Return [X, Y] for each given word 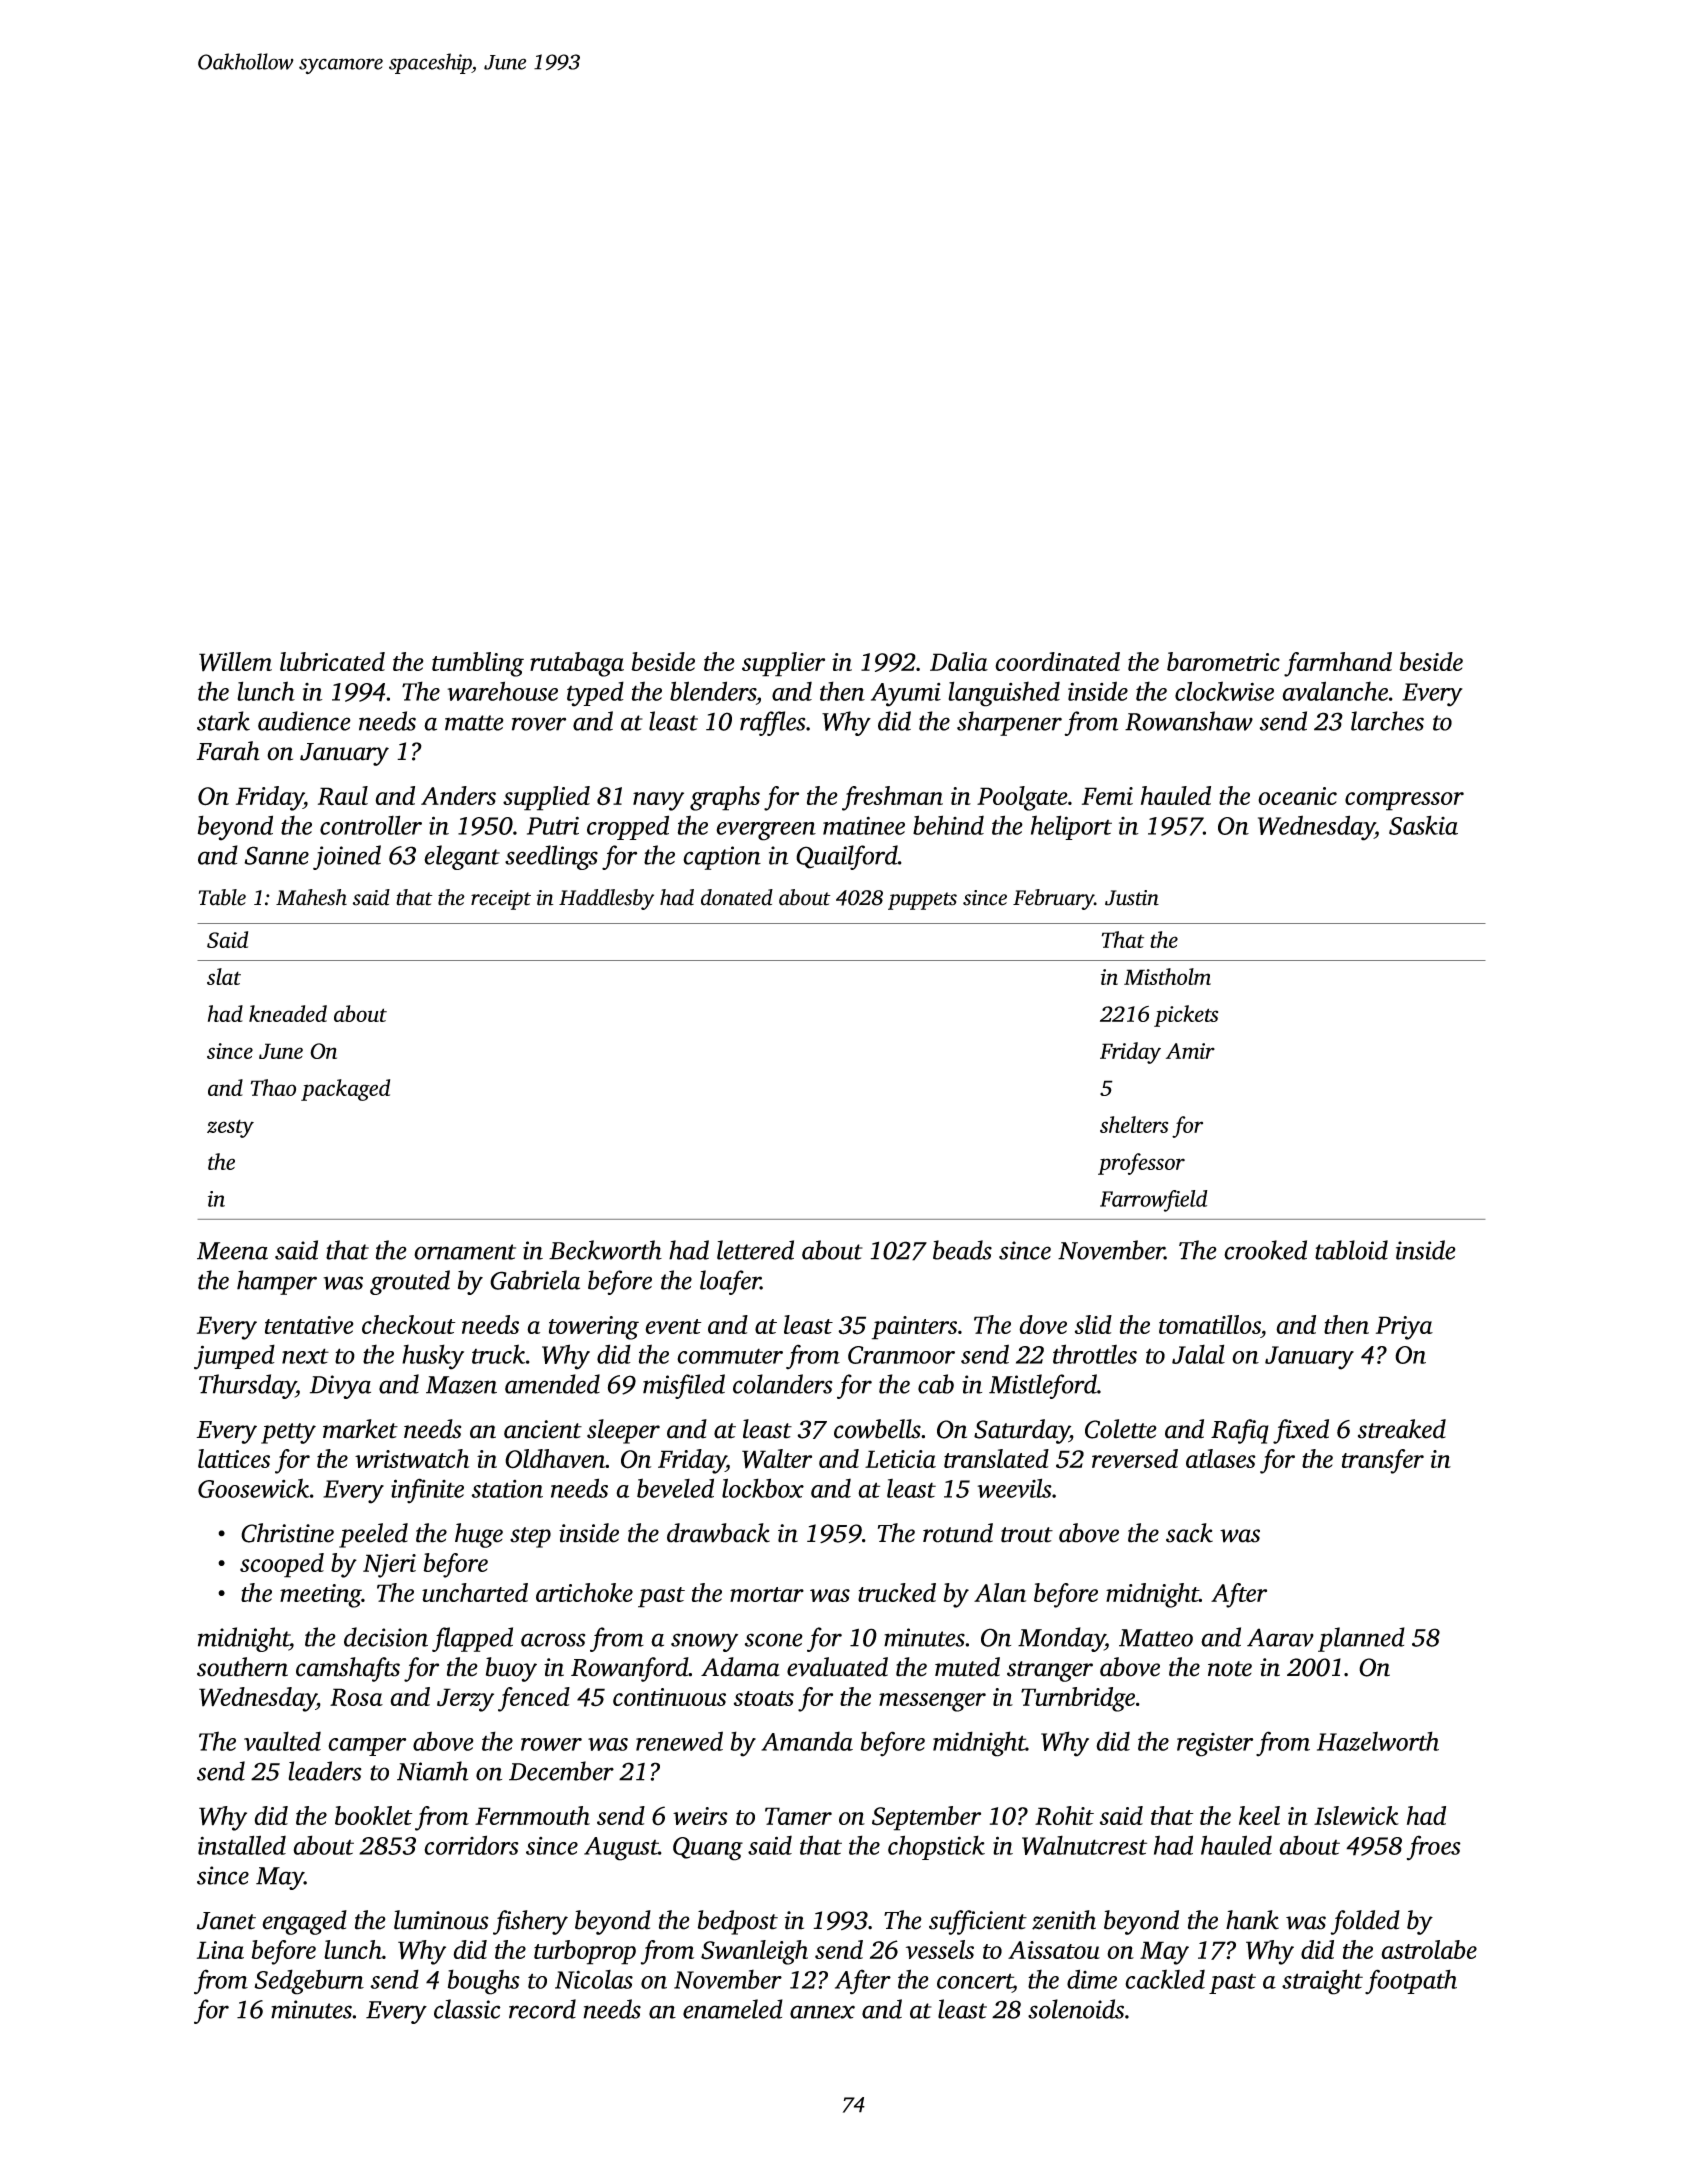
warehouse [502, 691]
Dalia [959, 661]
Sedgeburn [309, 1982]
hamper [277, 1282]
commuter [730, 1356]
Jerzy [465, 1700]
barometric [1223, 661]
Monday [1061, 1639]
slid [1093, 1324]
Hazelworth [1378, 1741]
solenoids [1076, 2009]
